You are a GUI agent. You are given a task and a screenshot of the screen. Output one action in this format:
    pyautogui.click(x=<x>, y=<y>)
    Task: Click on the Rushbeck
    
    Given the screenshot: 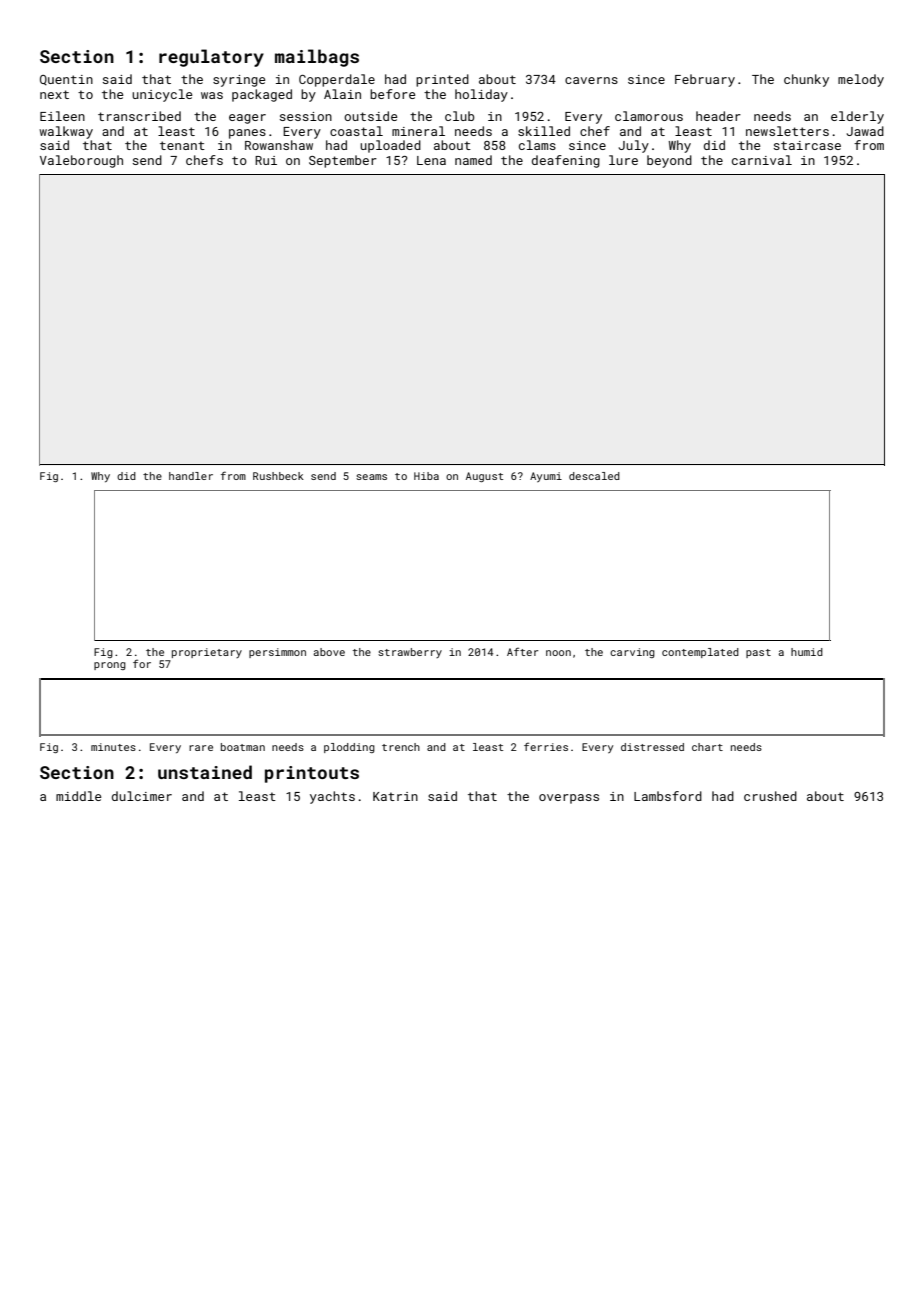 What is the action you would take?
    pyautogui.click(x=278, y=476)
